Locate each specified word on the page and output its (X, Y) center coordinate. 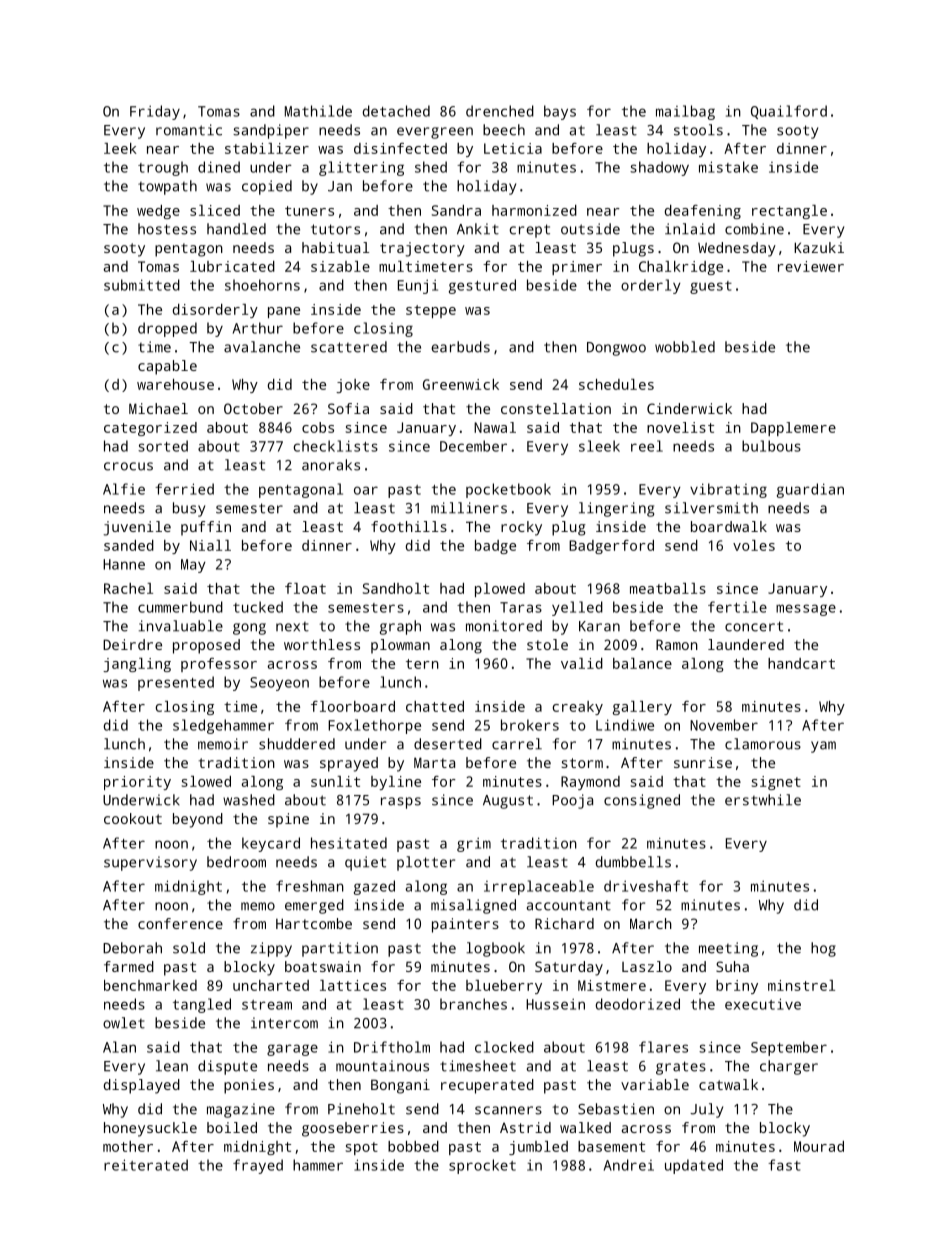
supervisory (150, 863)
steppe (431, 311)
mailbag (685, 112)
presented (176, 683)
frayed (258, 1166)
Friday (155, 112)
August (508, 802)
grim (474, 845)
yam (823, 747)
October (253, 408)
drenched (500, 111)
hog (823, 949)
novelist (680, 427)
